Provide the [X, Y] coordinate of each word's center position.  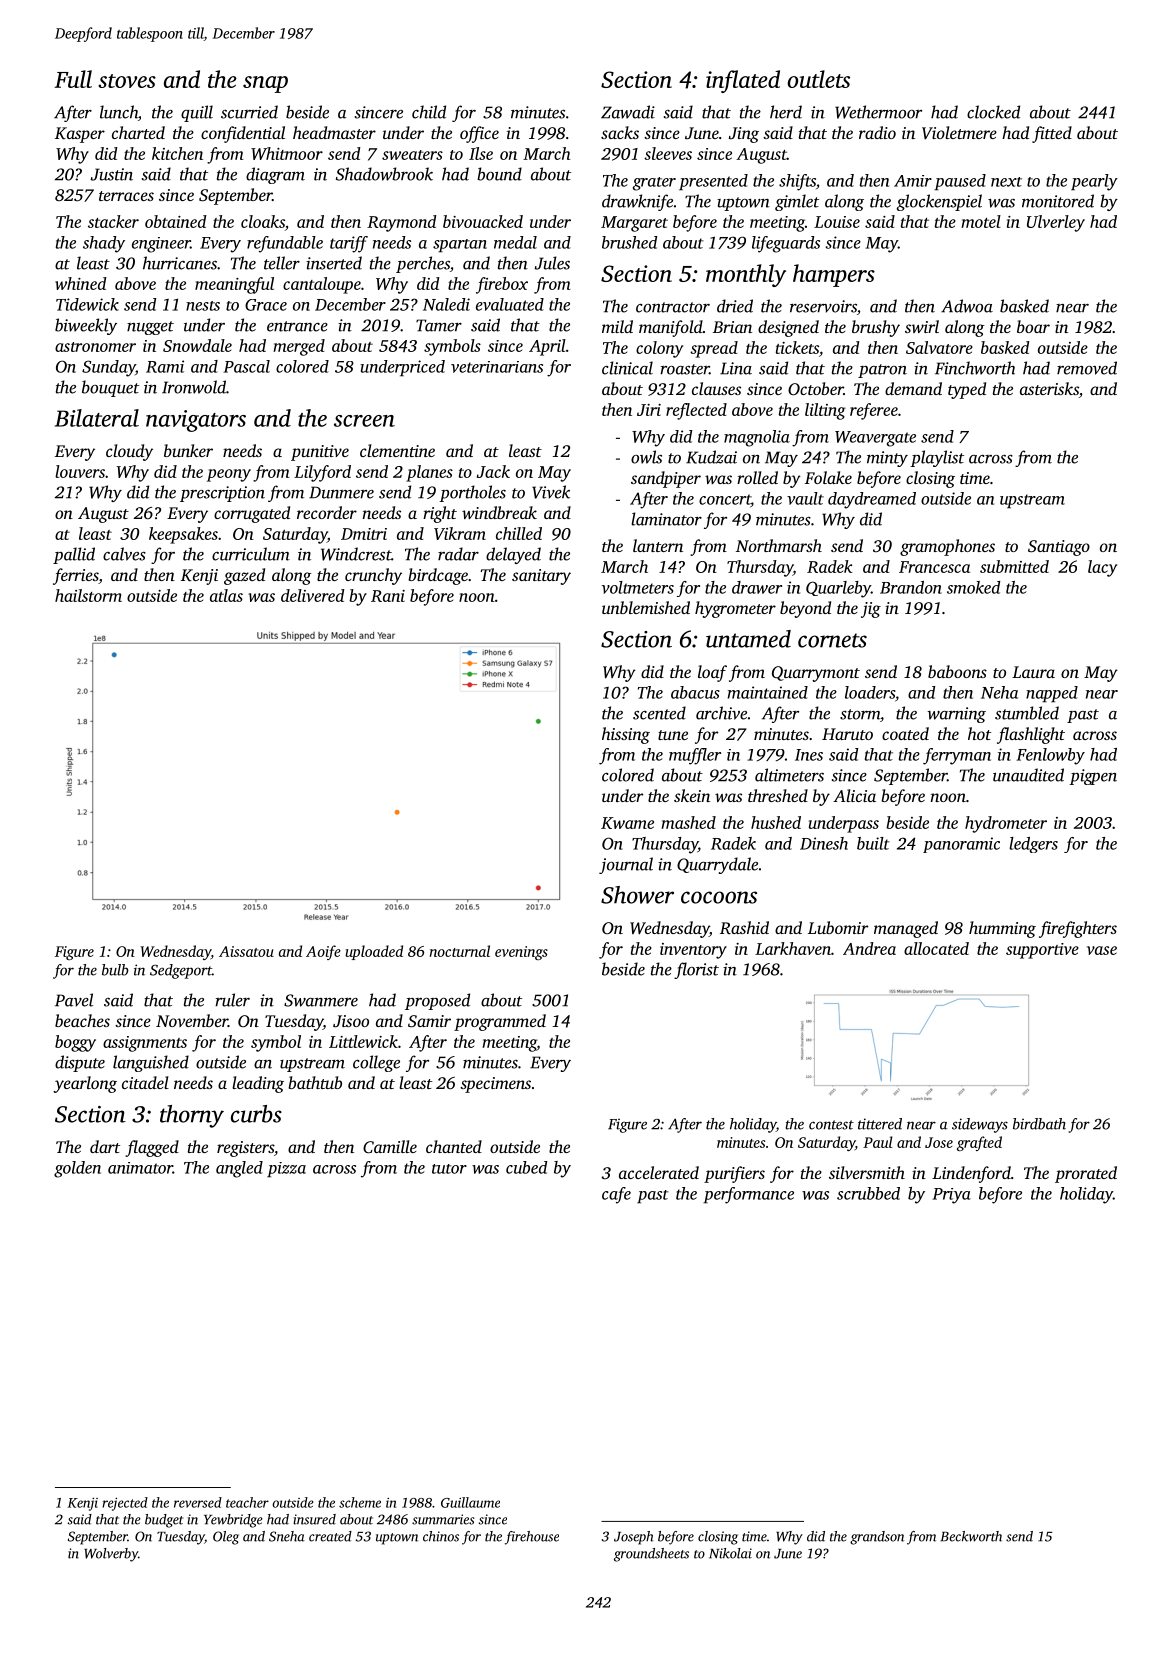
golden [77, 1169]
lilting [825, 411]
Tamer [439, 325]
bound [499, 174]
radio [877, 132]
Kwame [627, 823]
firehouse [532, 1538]
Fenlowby [1050, 756]
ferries [76, 576]
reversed [198, 1502]
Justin [112, 174]
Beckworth [971, 1536]
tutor [449, 1169]
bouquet [110, 388]
